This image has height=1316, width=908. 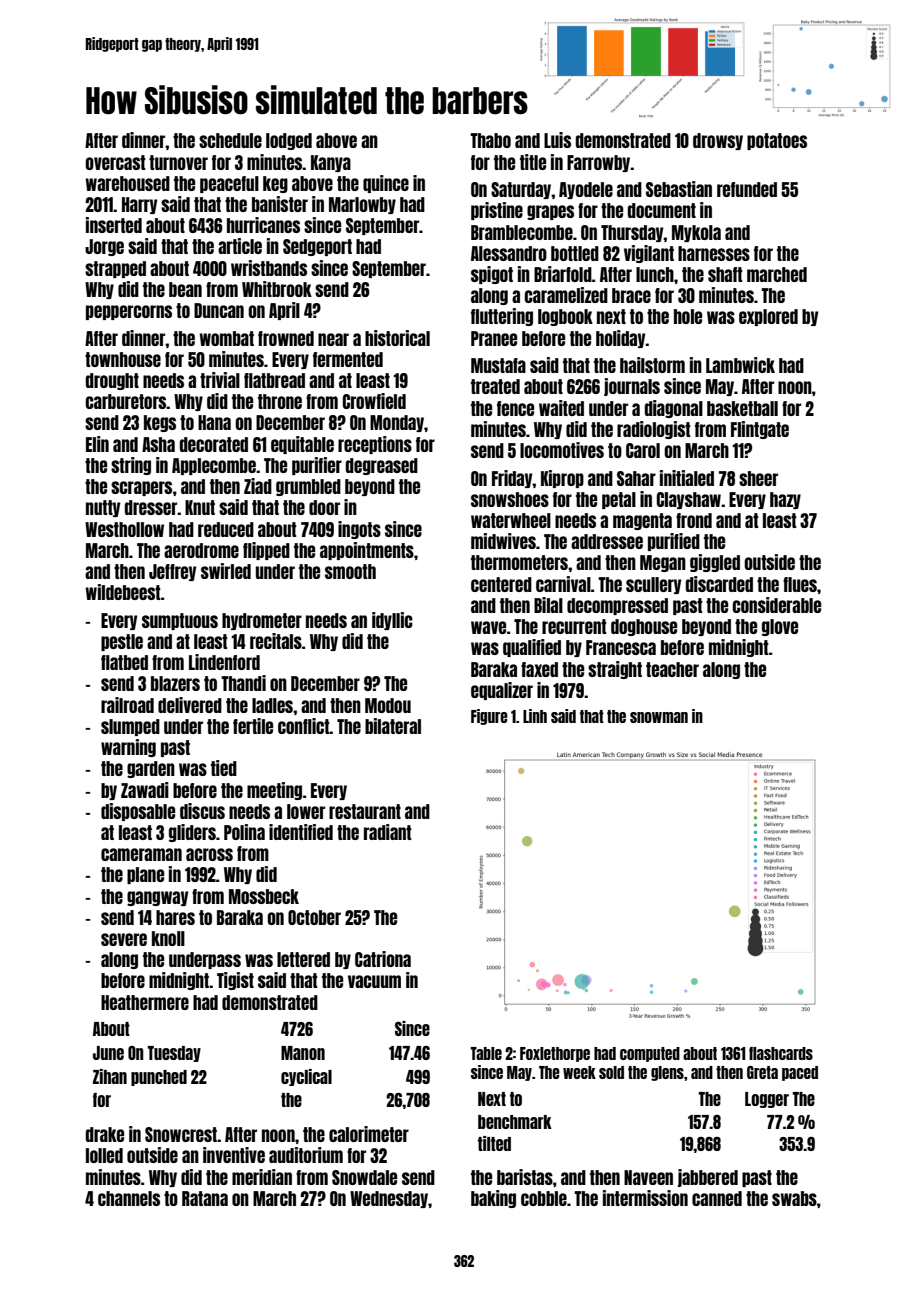 I want to click on journals, so click(x=632, y=387).
